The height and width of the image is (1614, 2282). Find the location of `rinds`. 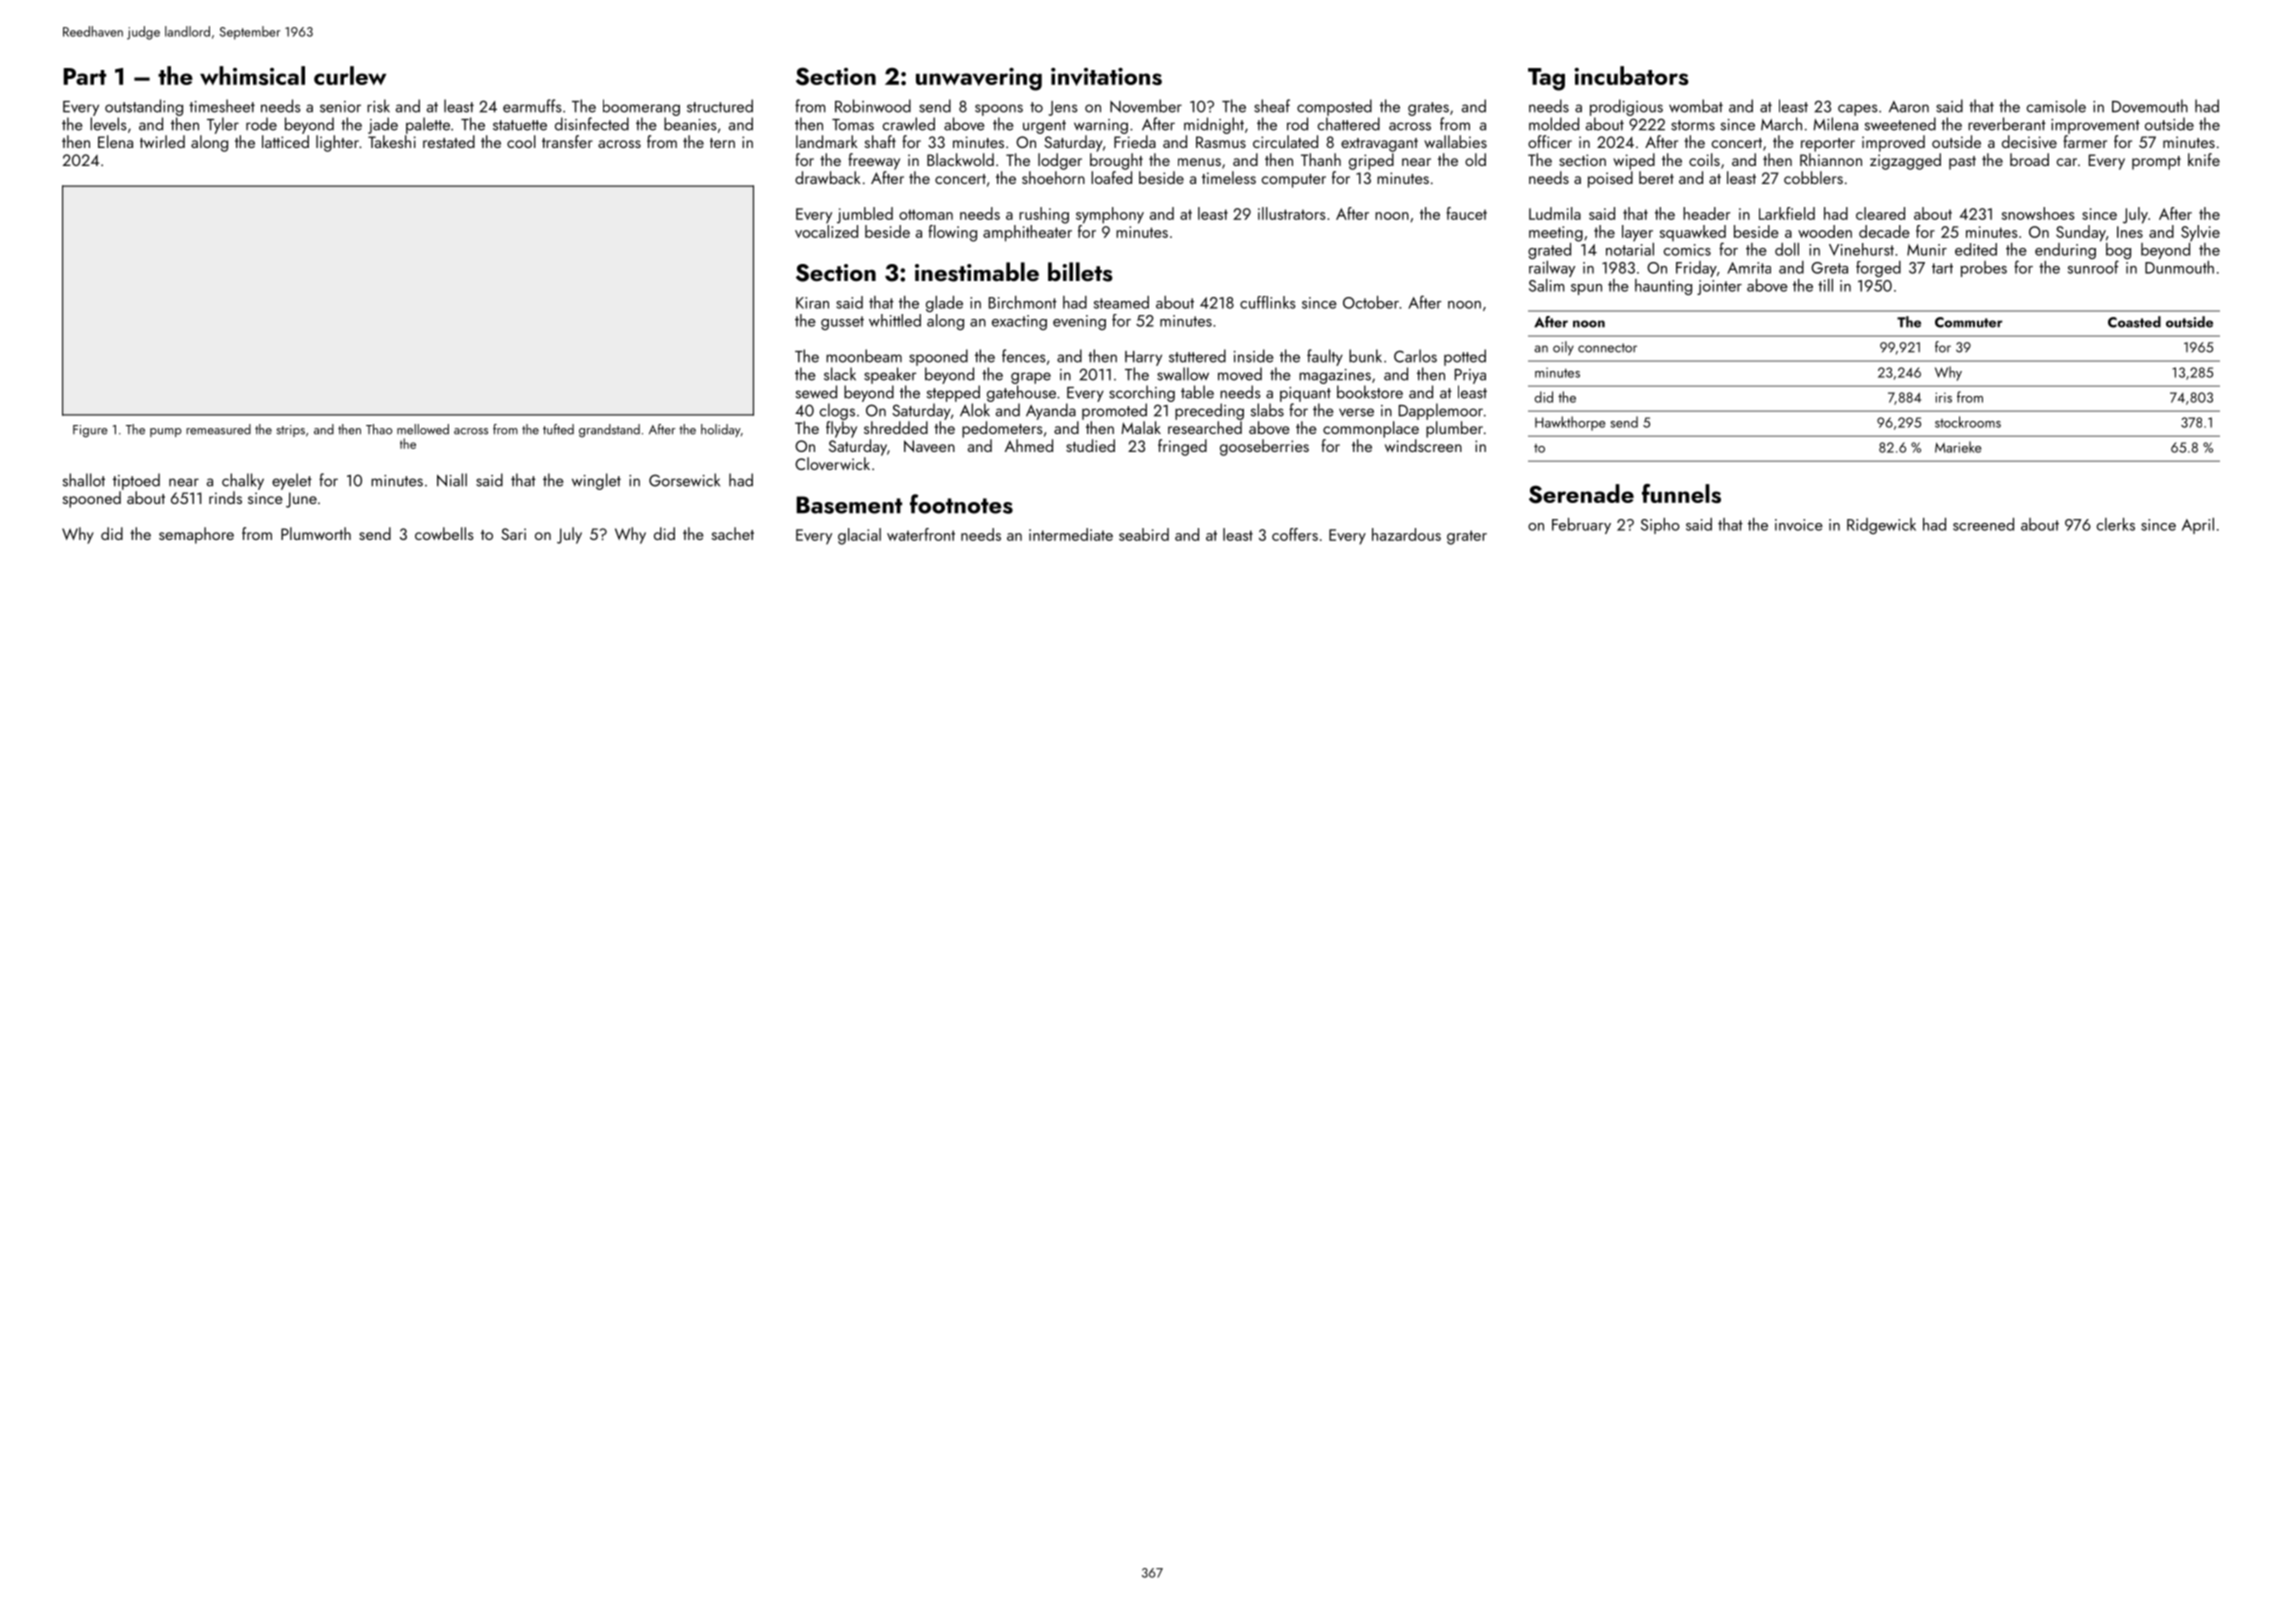

rinds is located at coordinates (225, 497).
